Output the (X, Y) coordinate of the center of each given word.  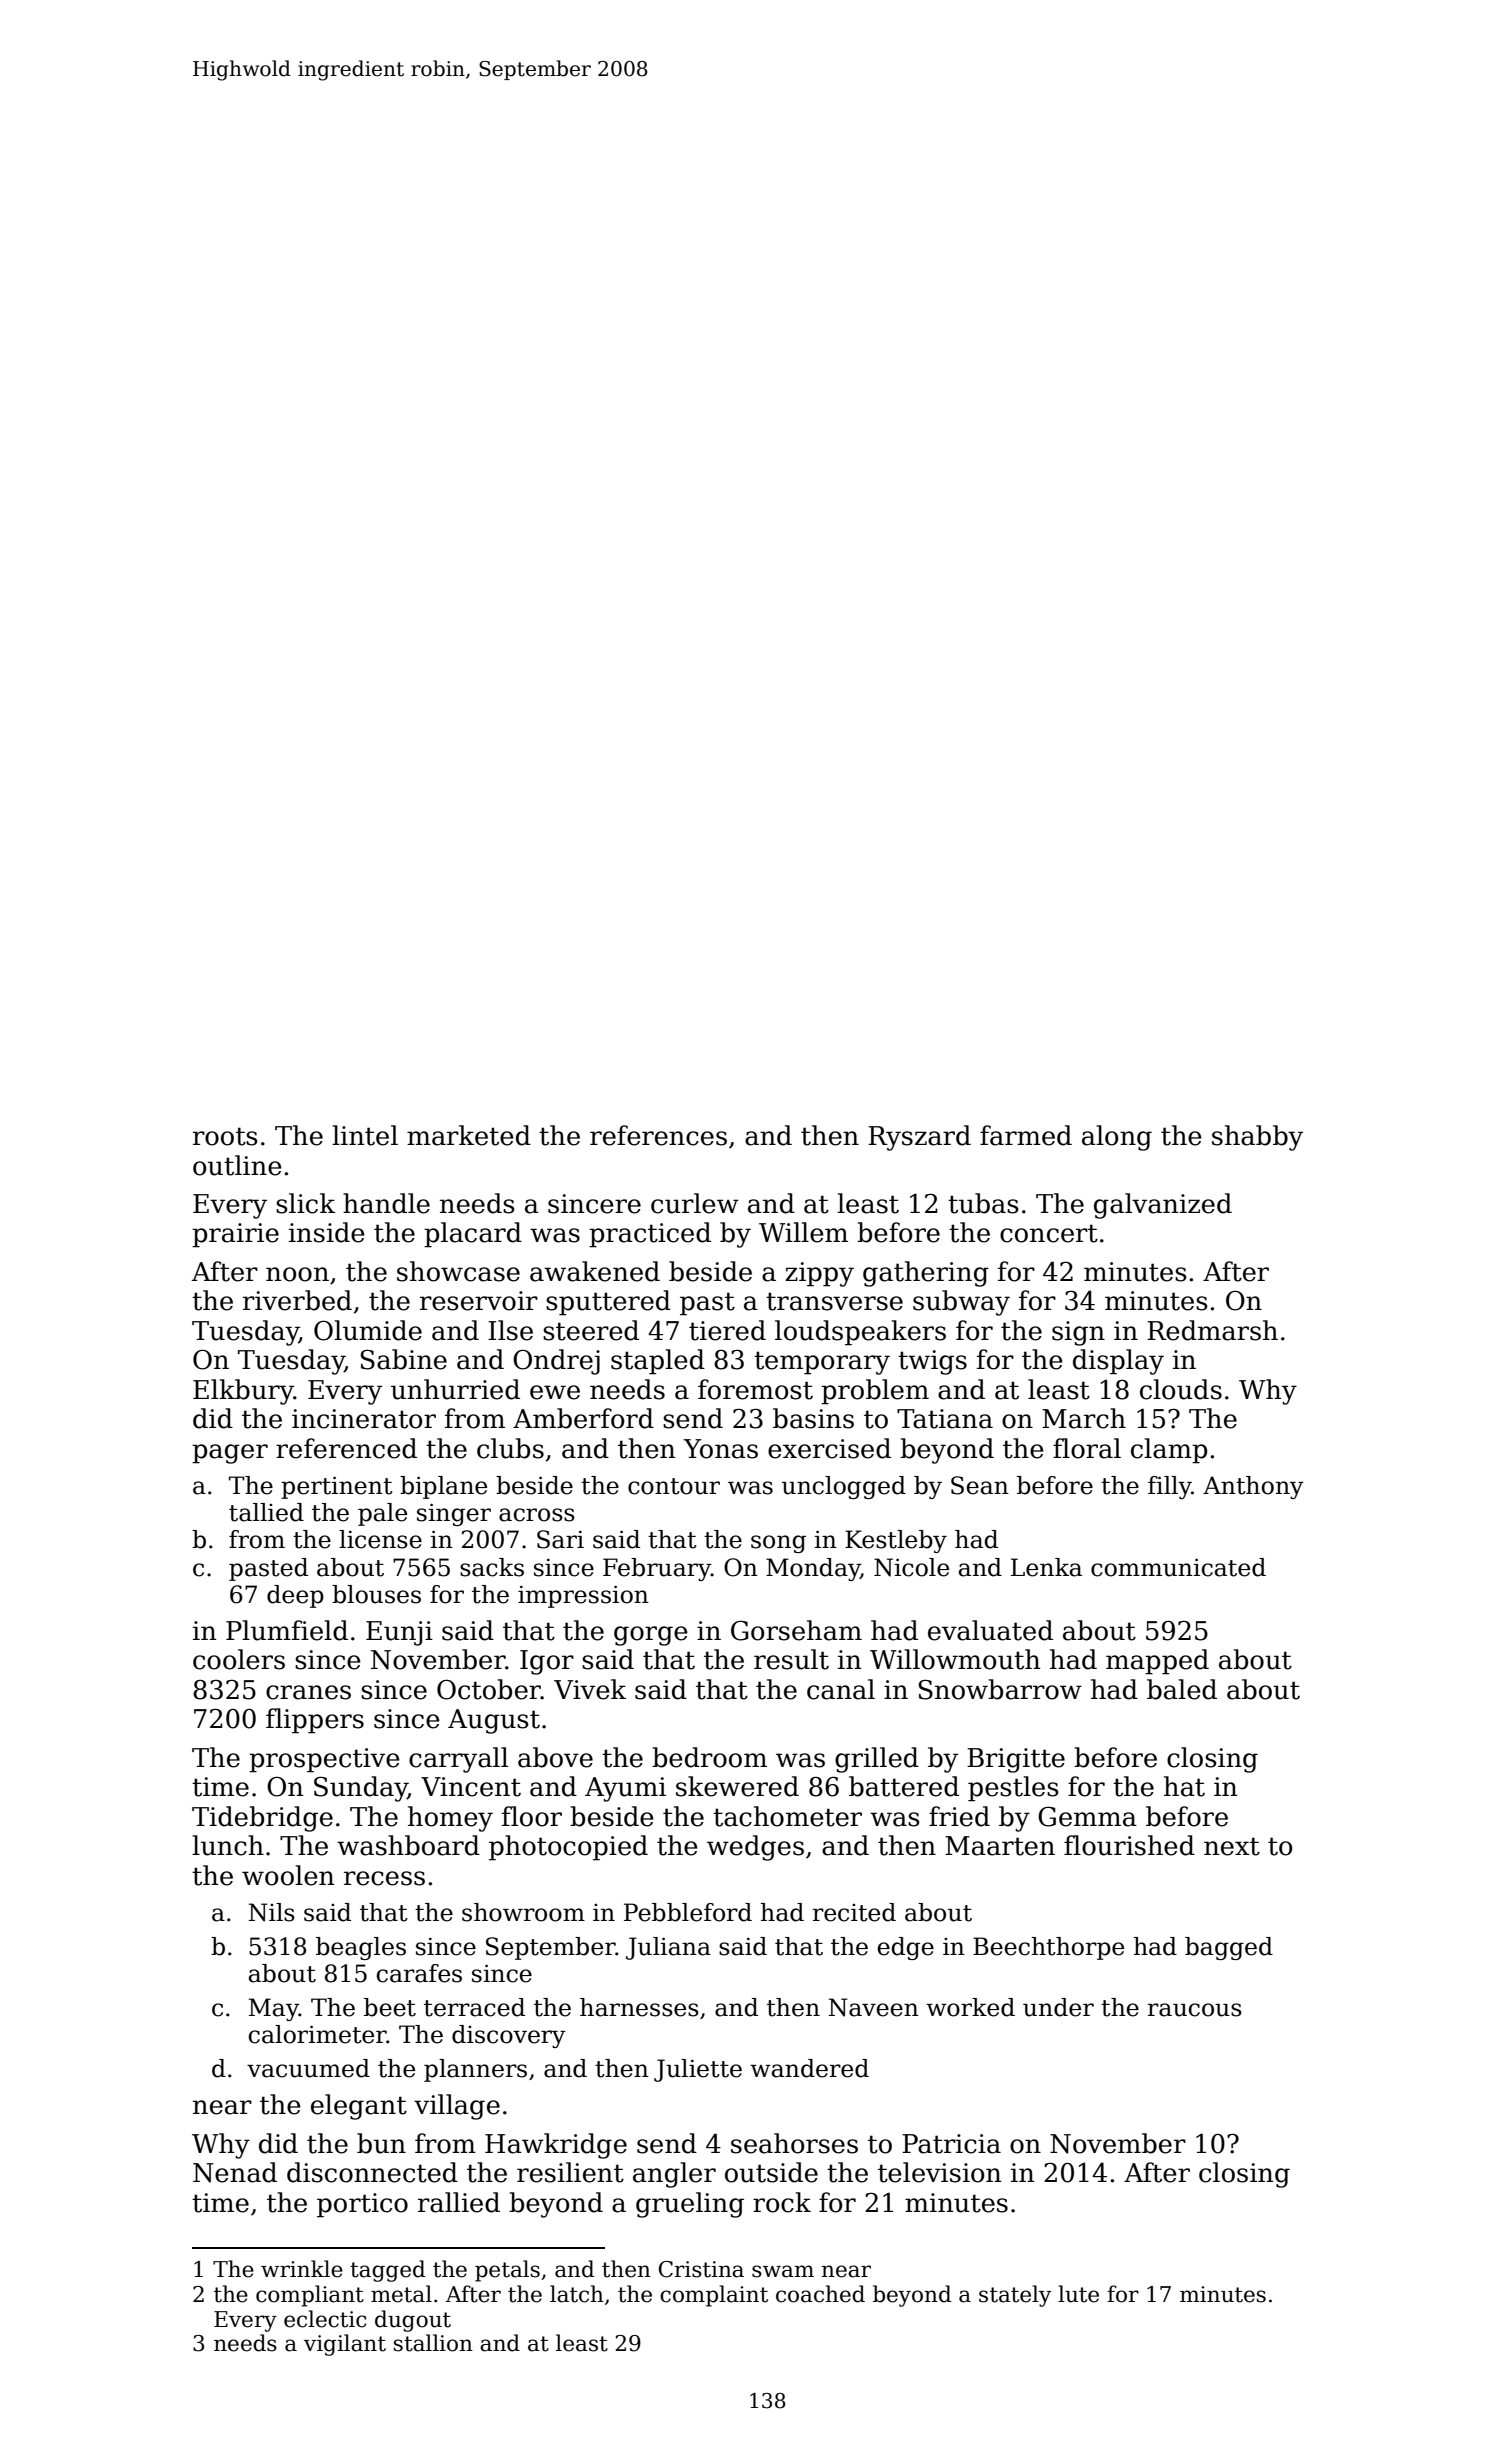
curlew (695, 1203)
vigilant (345, 2345)
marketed (469, 1135)
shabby (1257, 1138)
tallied (266, 1512)
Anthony (1253, 1487)
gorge (651, 1636)
